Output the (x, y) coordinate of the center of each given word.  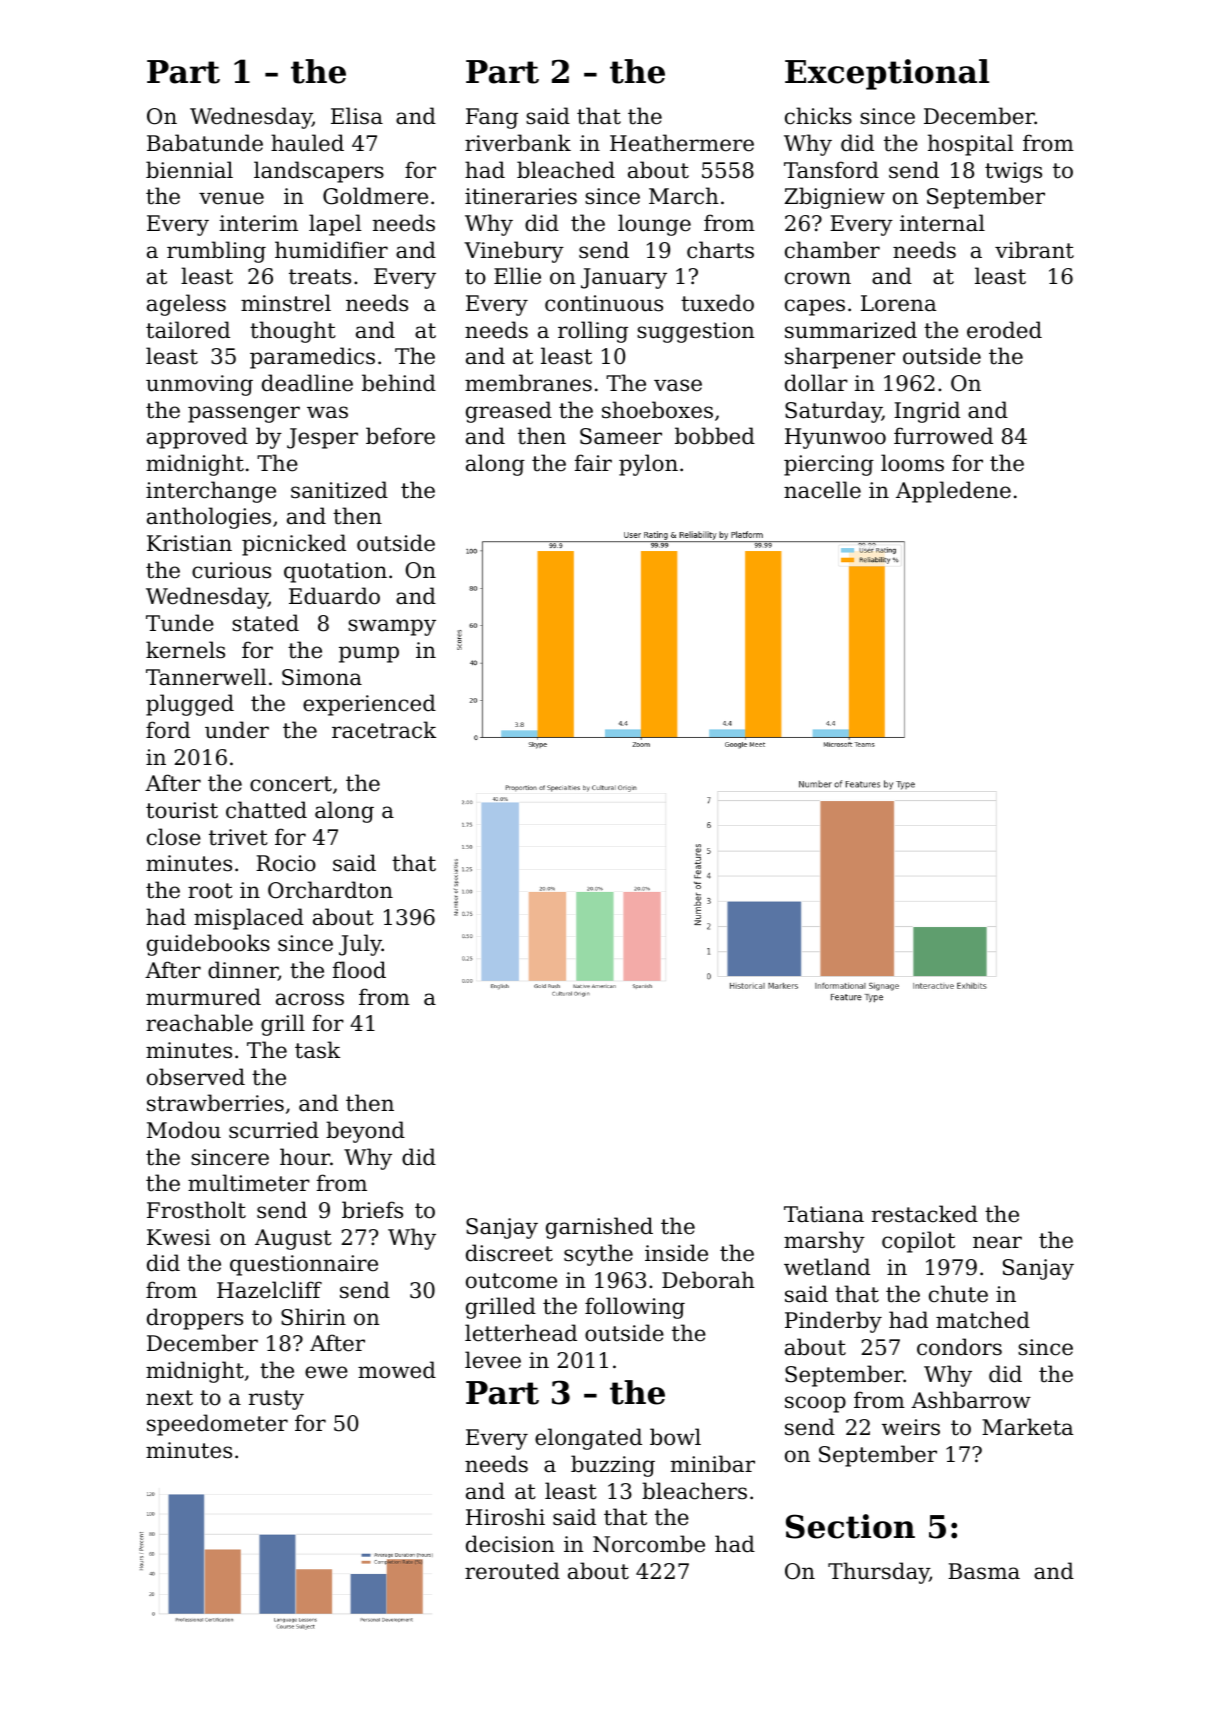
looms (912, 463)
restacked (925, 1214)
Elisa (357, 116)
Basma (984, 1571)
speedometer (217, 1425)
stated (265, 623)
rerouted (512, 1571)
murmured (203, 997)
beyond (365, 1132)
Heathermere (682, 143)
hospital (970, 145)
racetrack (384, 730)
